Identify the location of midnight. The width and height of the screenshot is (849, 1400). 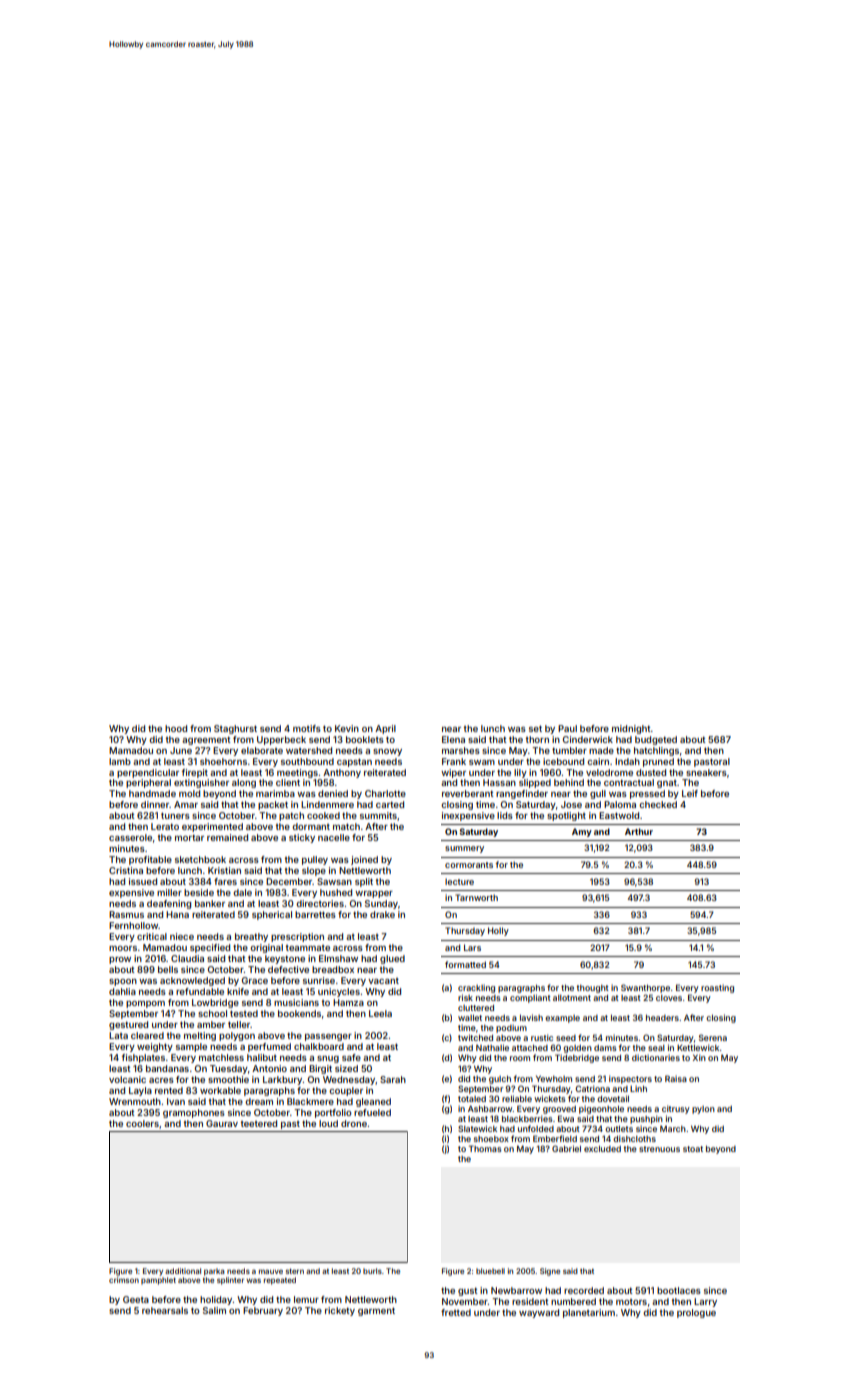
(631, 729).
